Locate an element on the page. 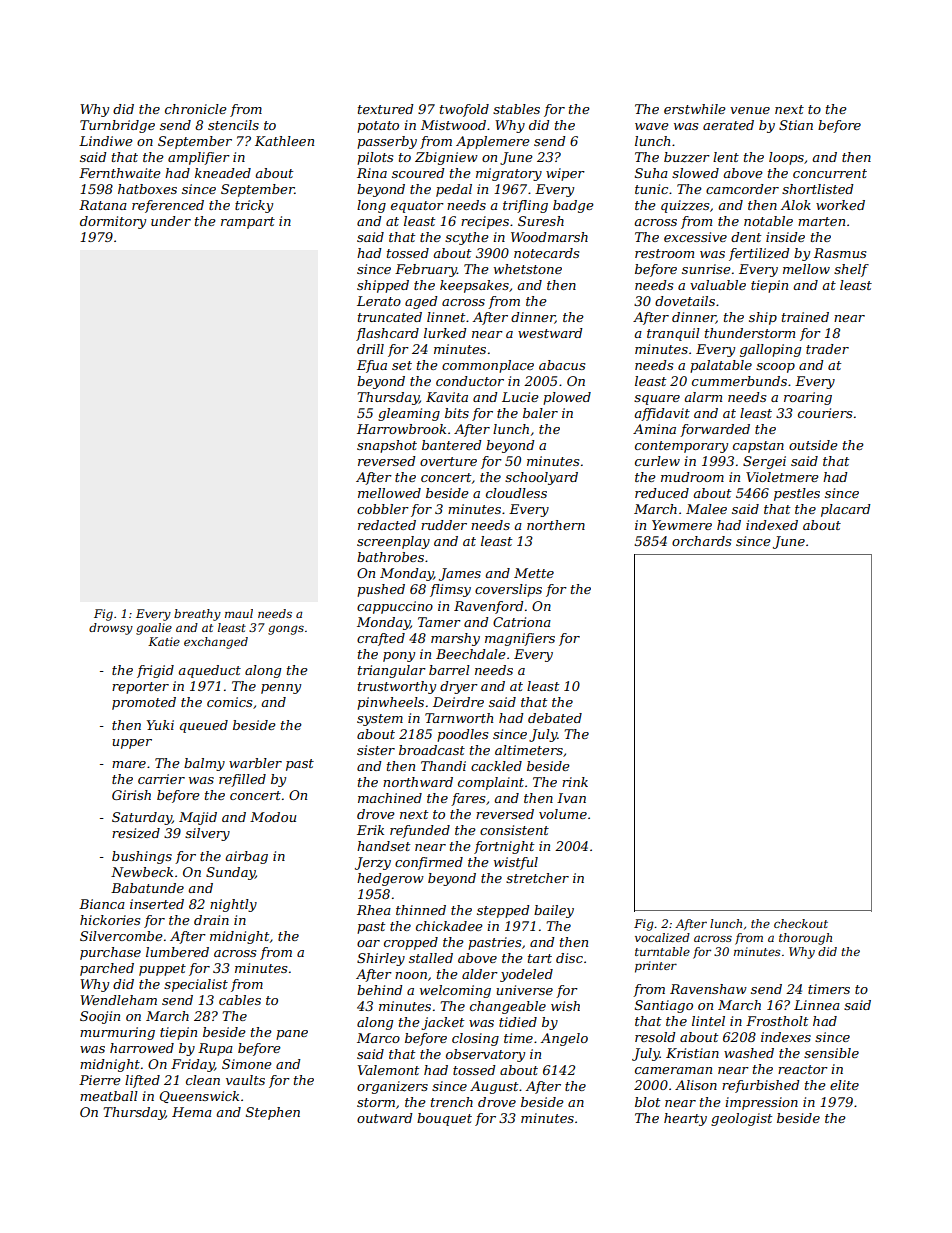  cackled is located at coordinates (496, 766).
